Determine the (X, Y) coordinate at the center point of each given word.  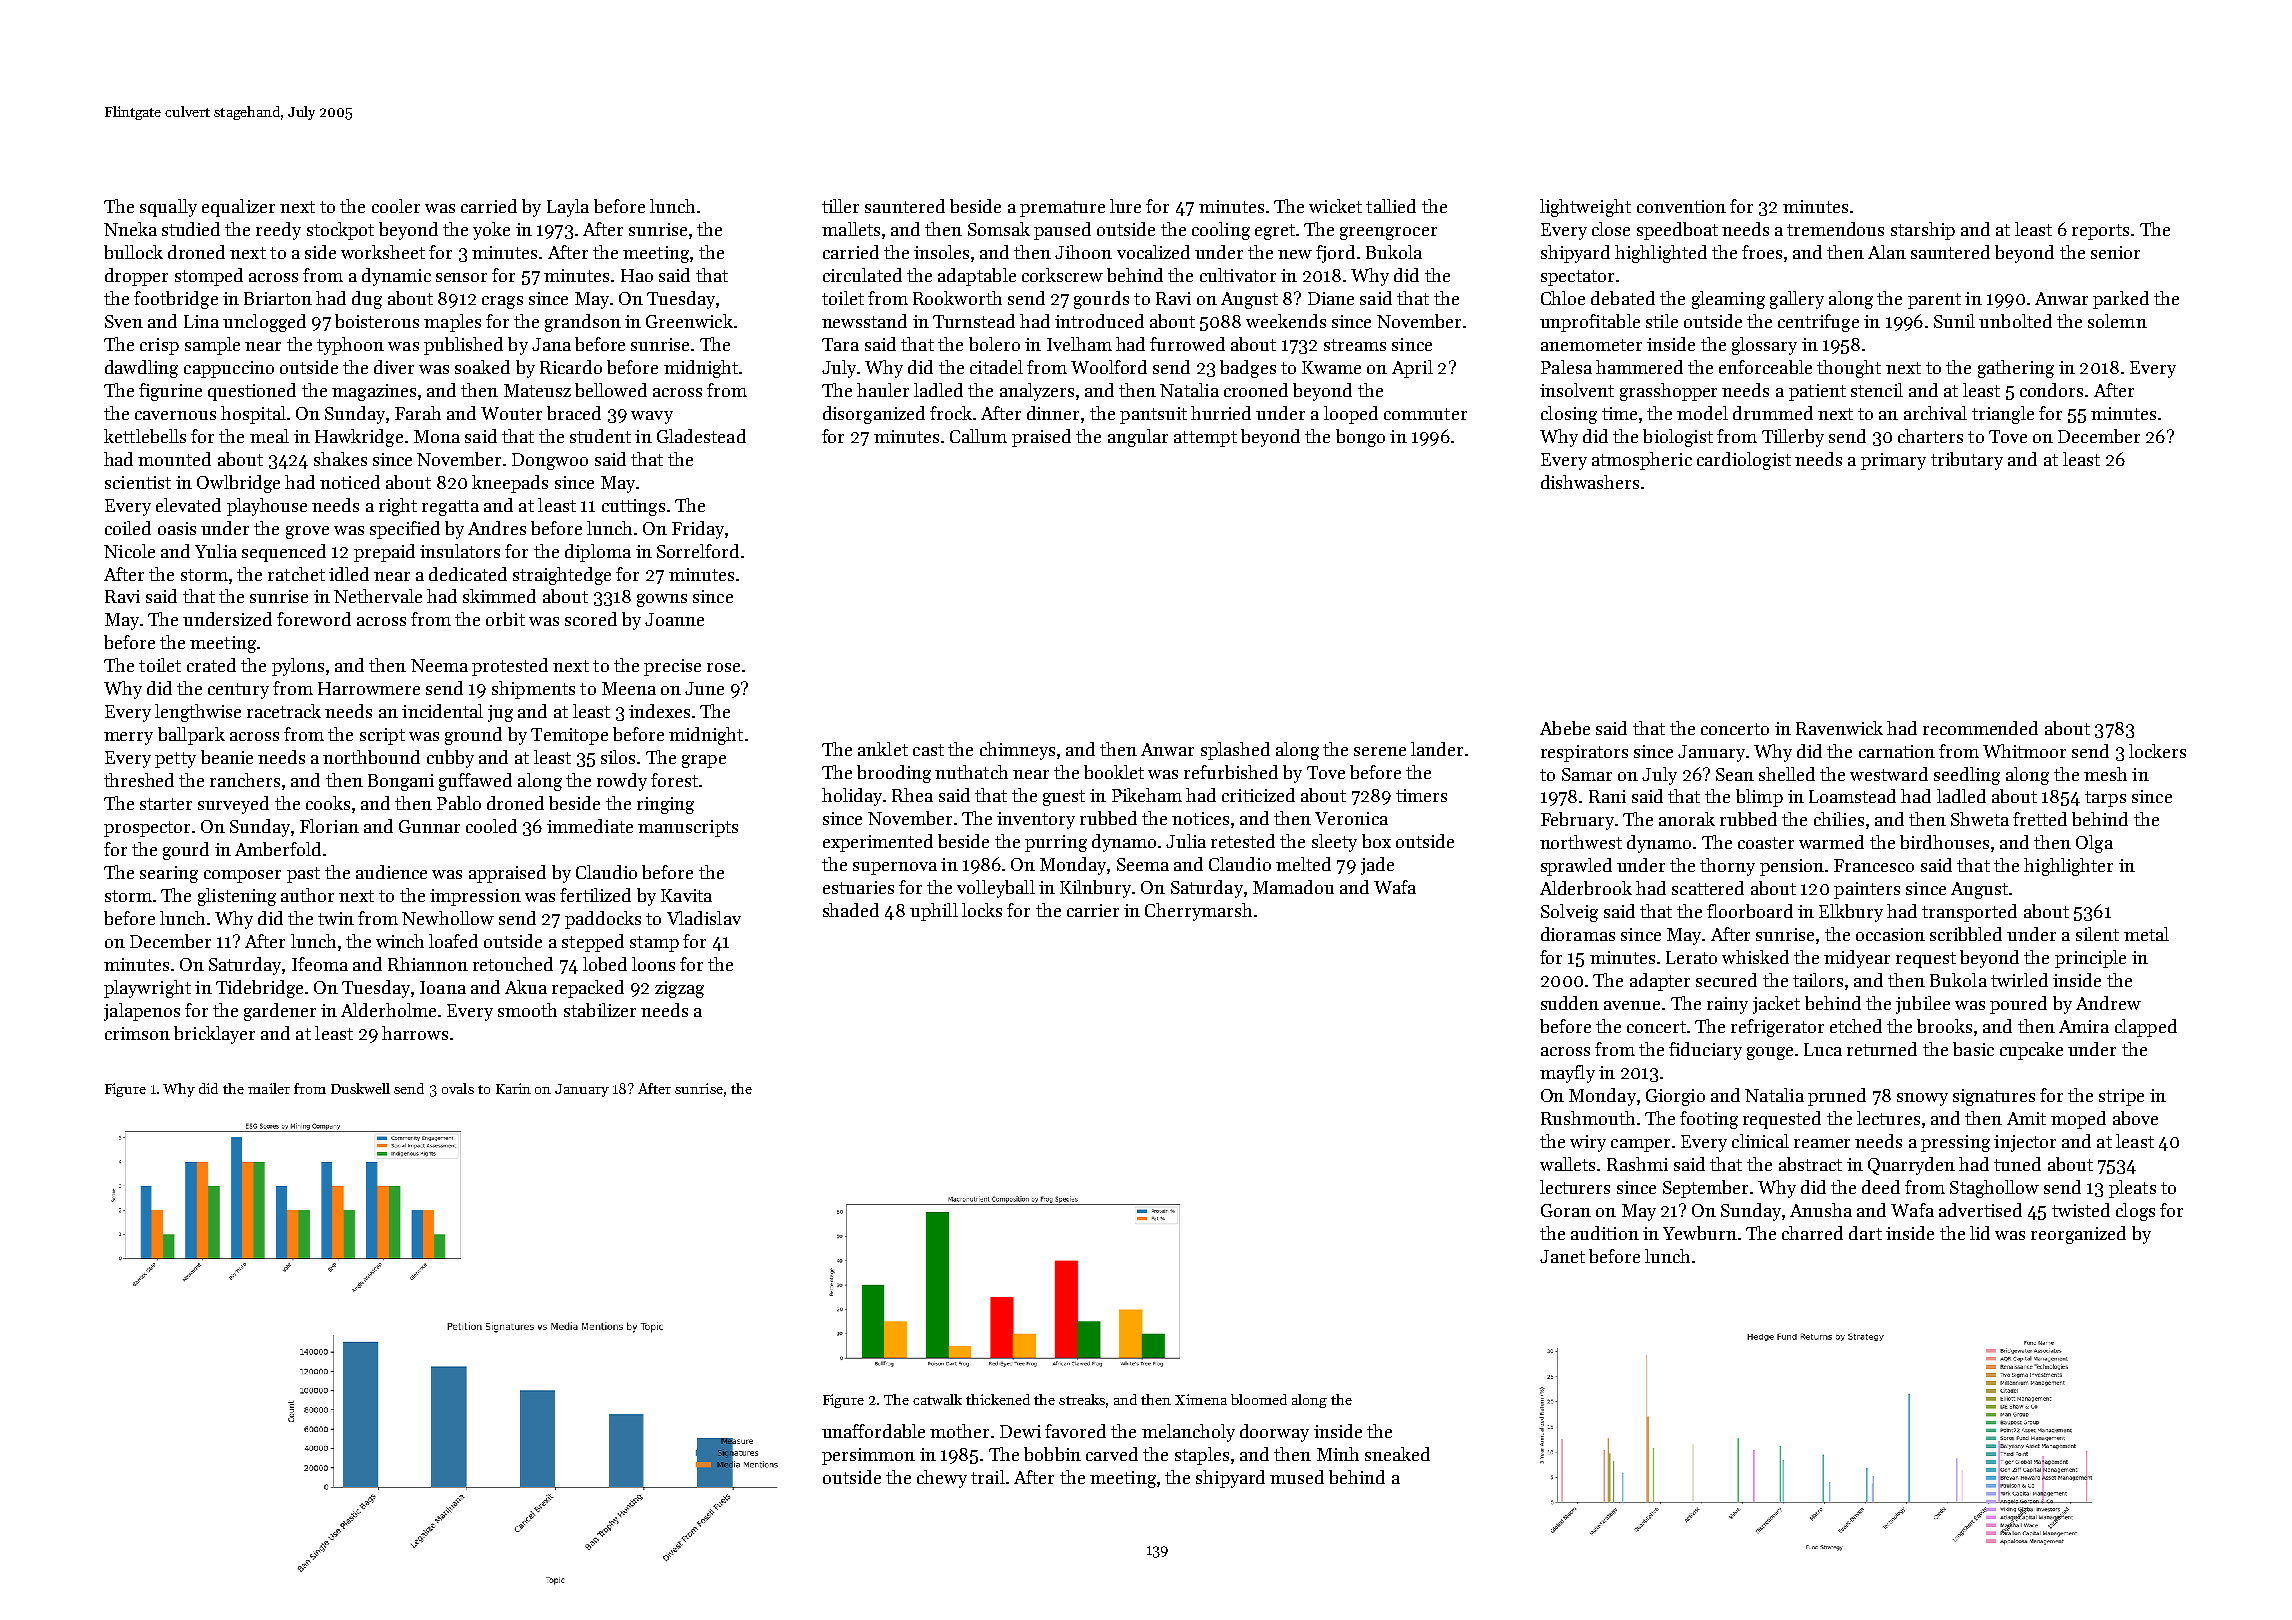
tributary (1967, 461)
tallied (1391, 206)
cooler (396, 206)
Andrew (2108, 1003)
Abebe (1565, 728)
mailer (269, 1088)
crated (211, 665)
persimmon (868, 1456)
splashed (1235, 751)
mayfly (1567, 1074)
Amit (2026, 1118)
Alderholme (388, 1010)
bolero (994, 344)
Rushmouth (1588, 1118)
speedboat (1677, 231)
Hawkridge (359, 438)
